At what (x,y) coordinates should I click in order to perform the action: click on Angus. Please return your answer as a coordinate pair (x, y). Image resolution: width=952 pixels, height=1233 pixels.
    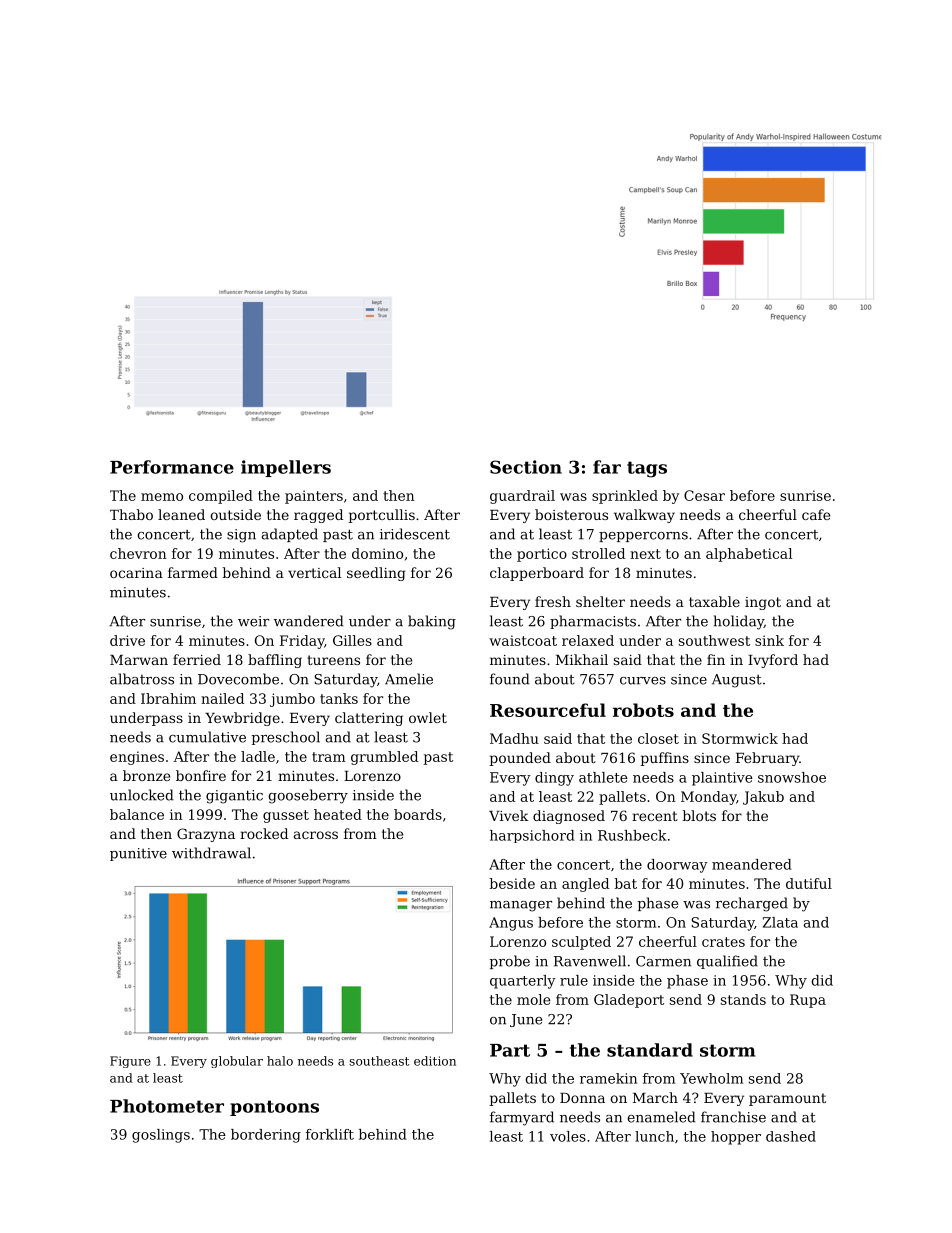
    Looking at the image, I should click on (511, 924).
